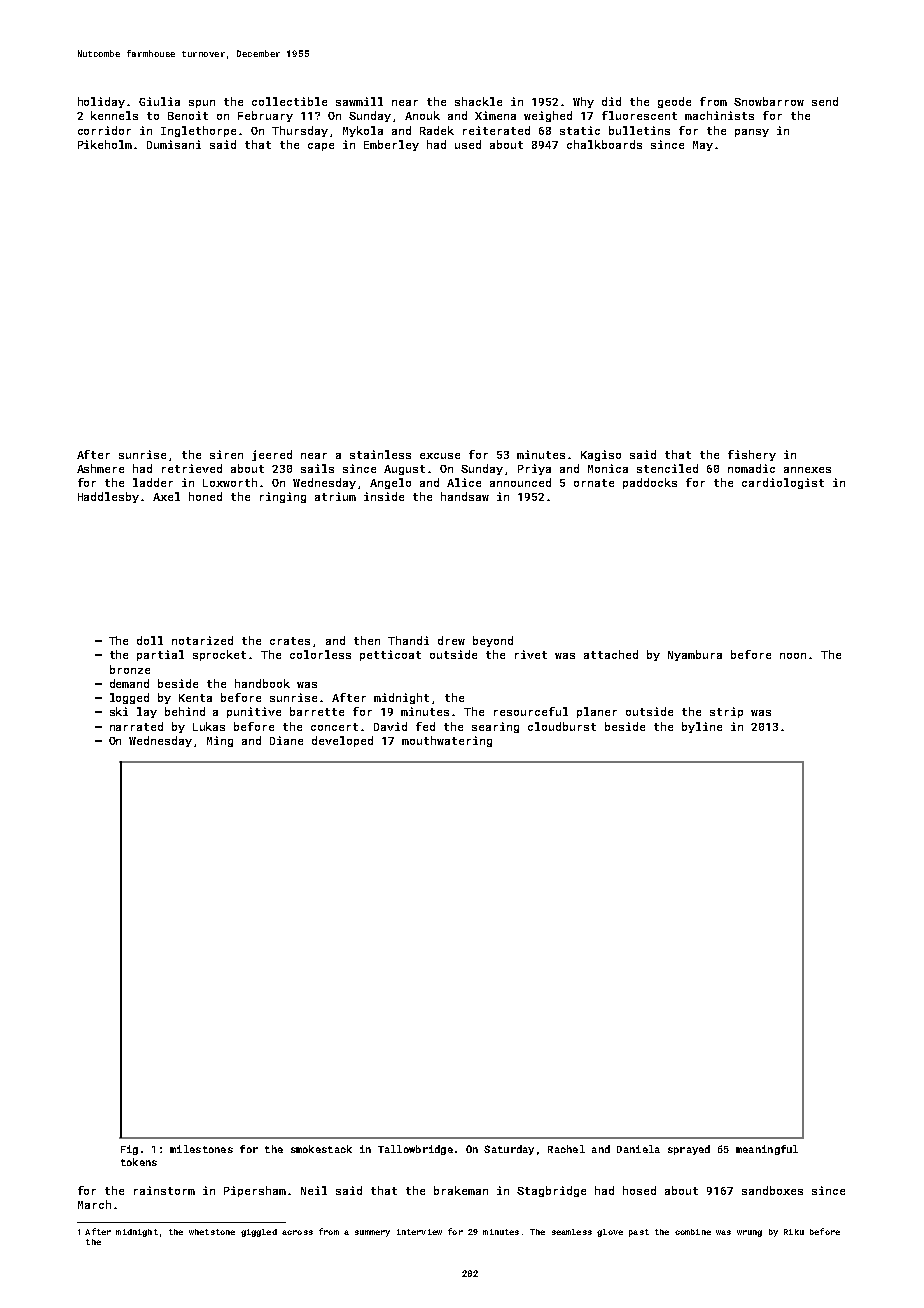 Image resolution: width=924 pixels, height=1308 pixels. I want to click on holiday, so click(101, 102).
